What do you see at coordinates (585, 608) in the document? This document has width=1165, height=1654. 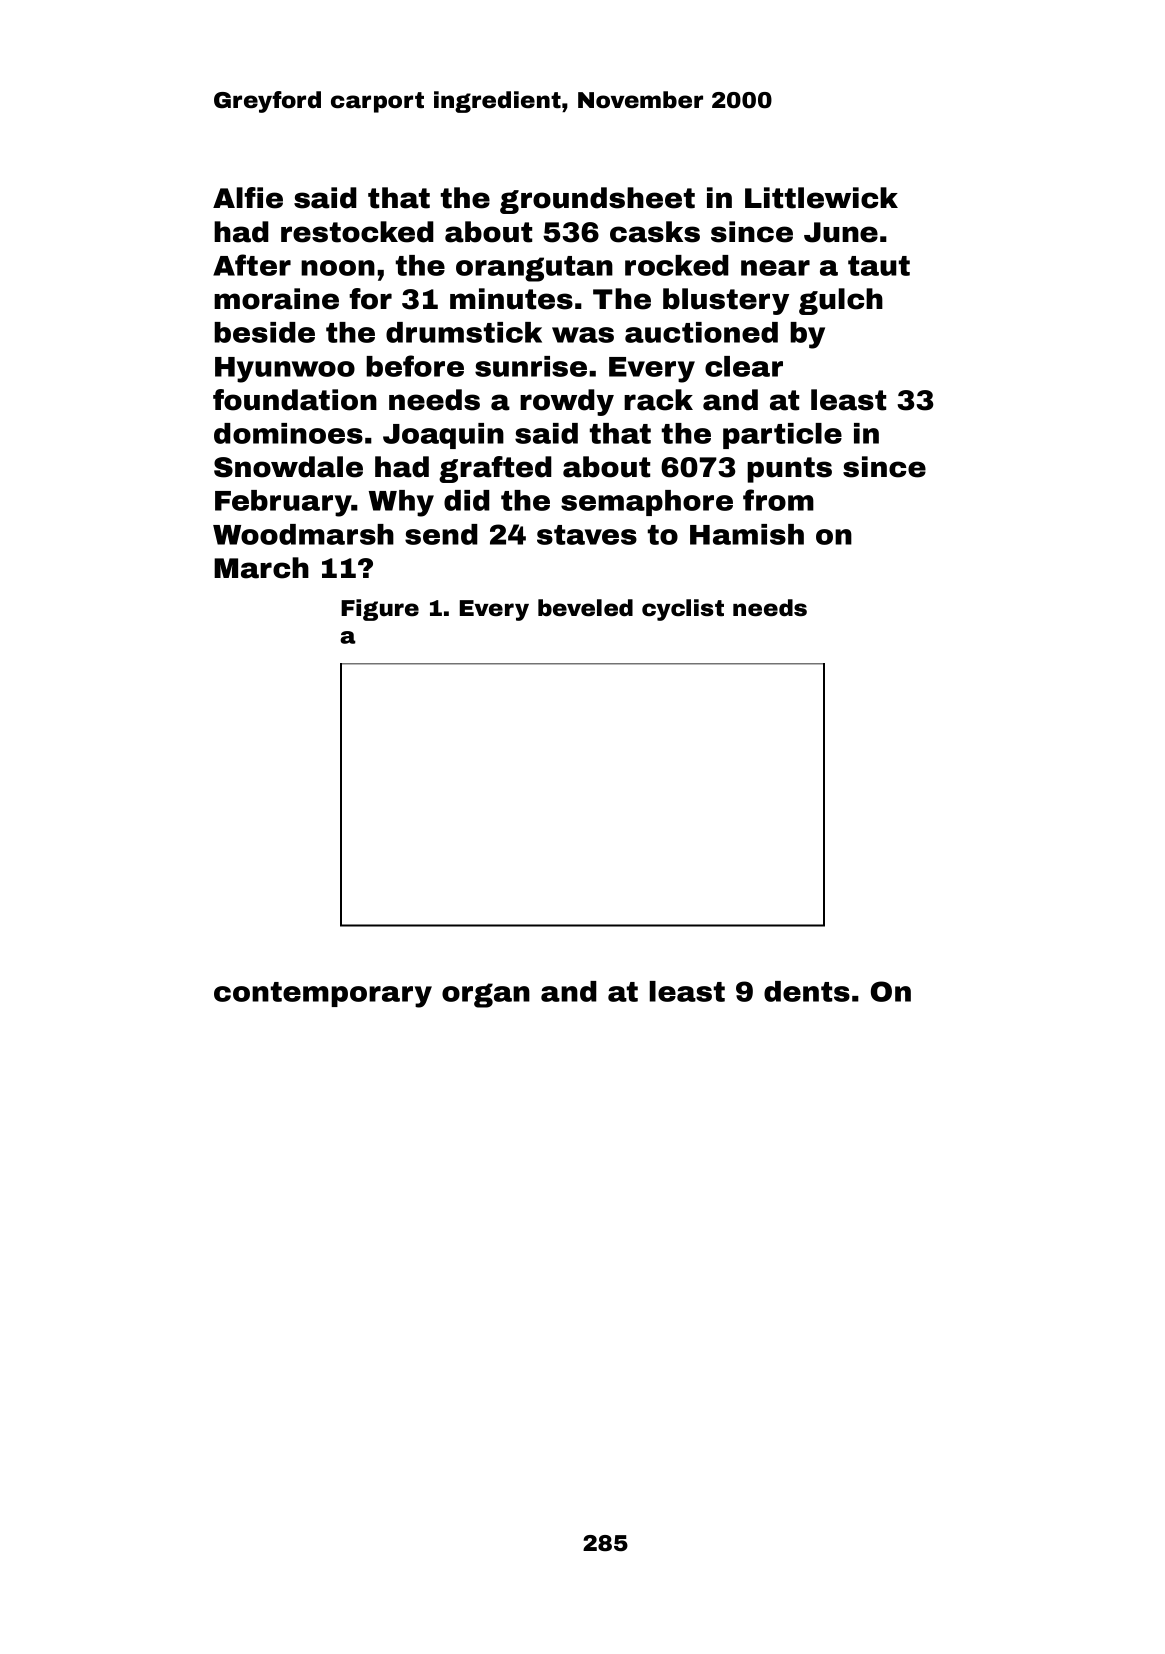 I see `beveled` at bounding box center [585, 608].
